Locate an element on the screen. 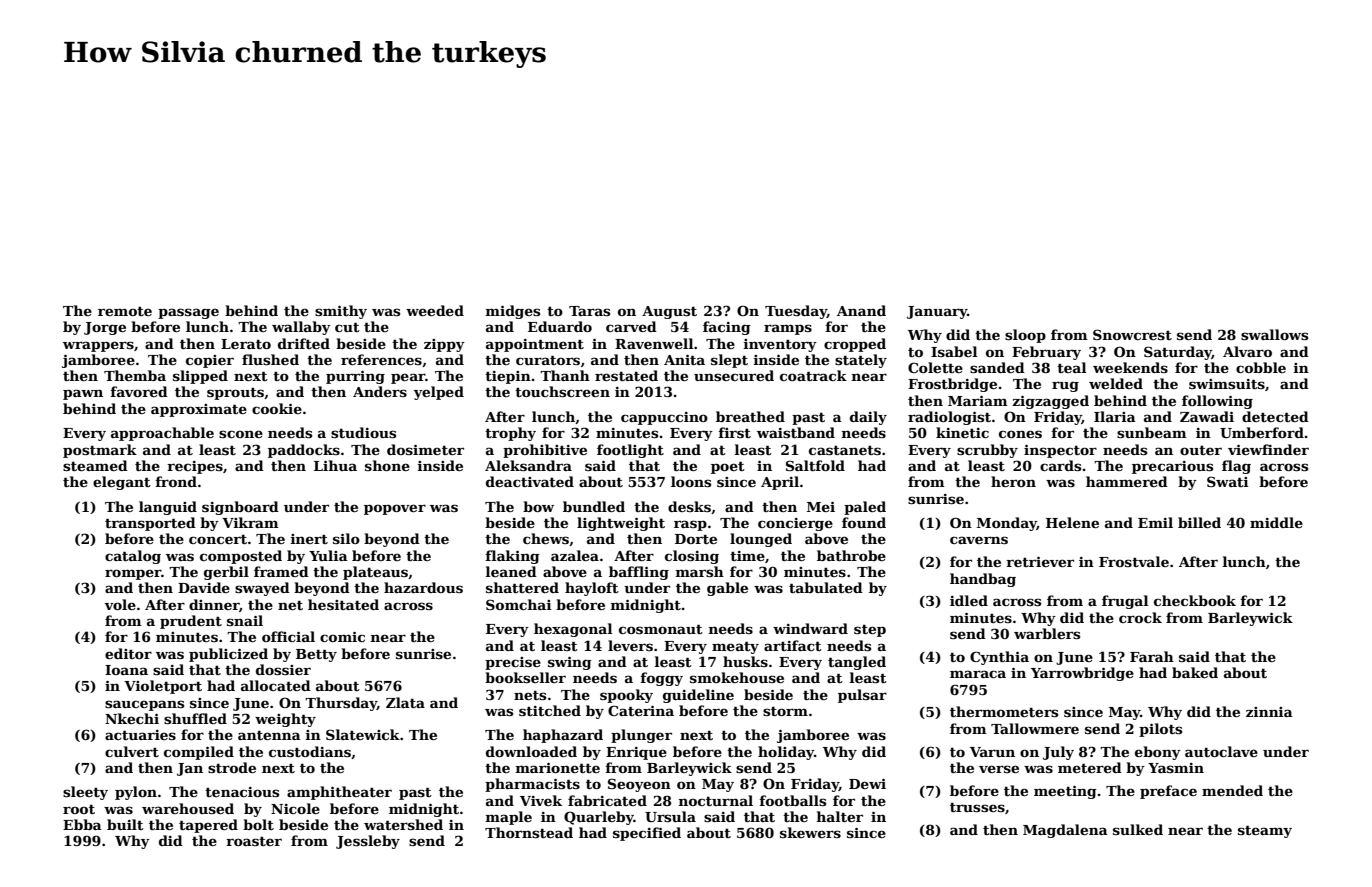 This screenshot has width=1372, height=887. Enrique is located at coordinates (636, 753).
